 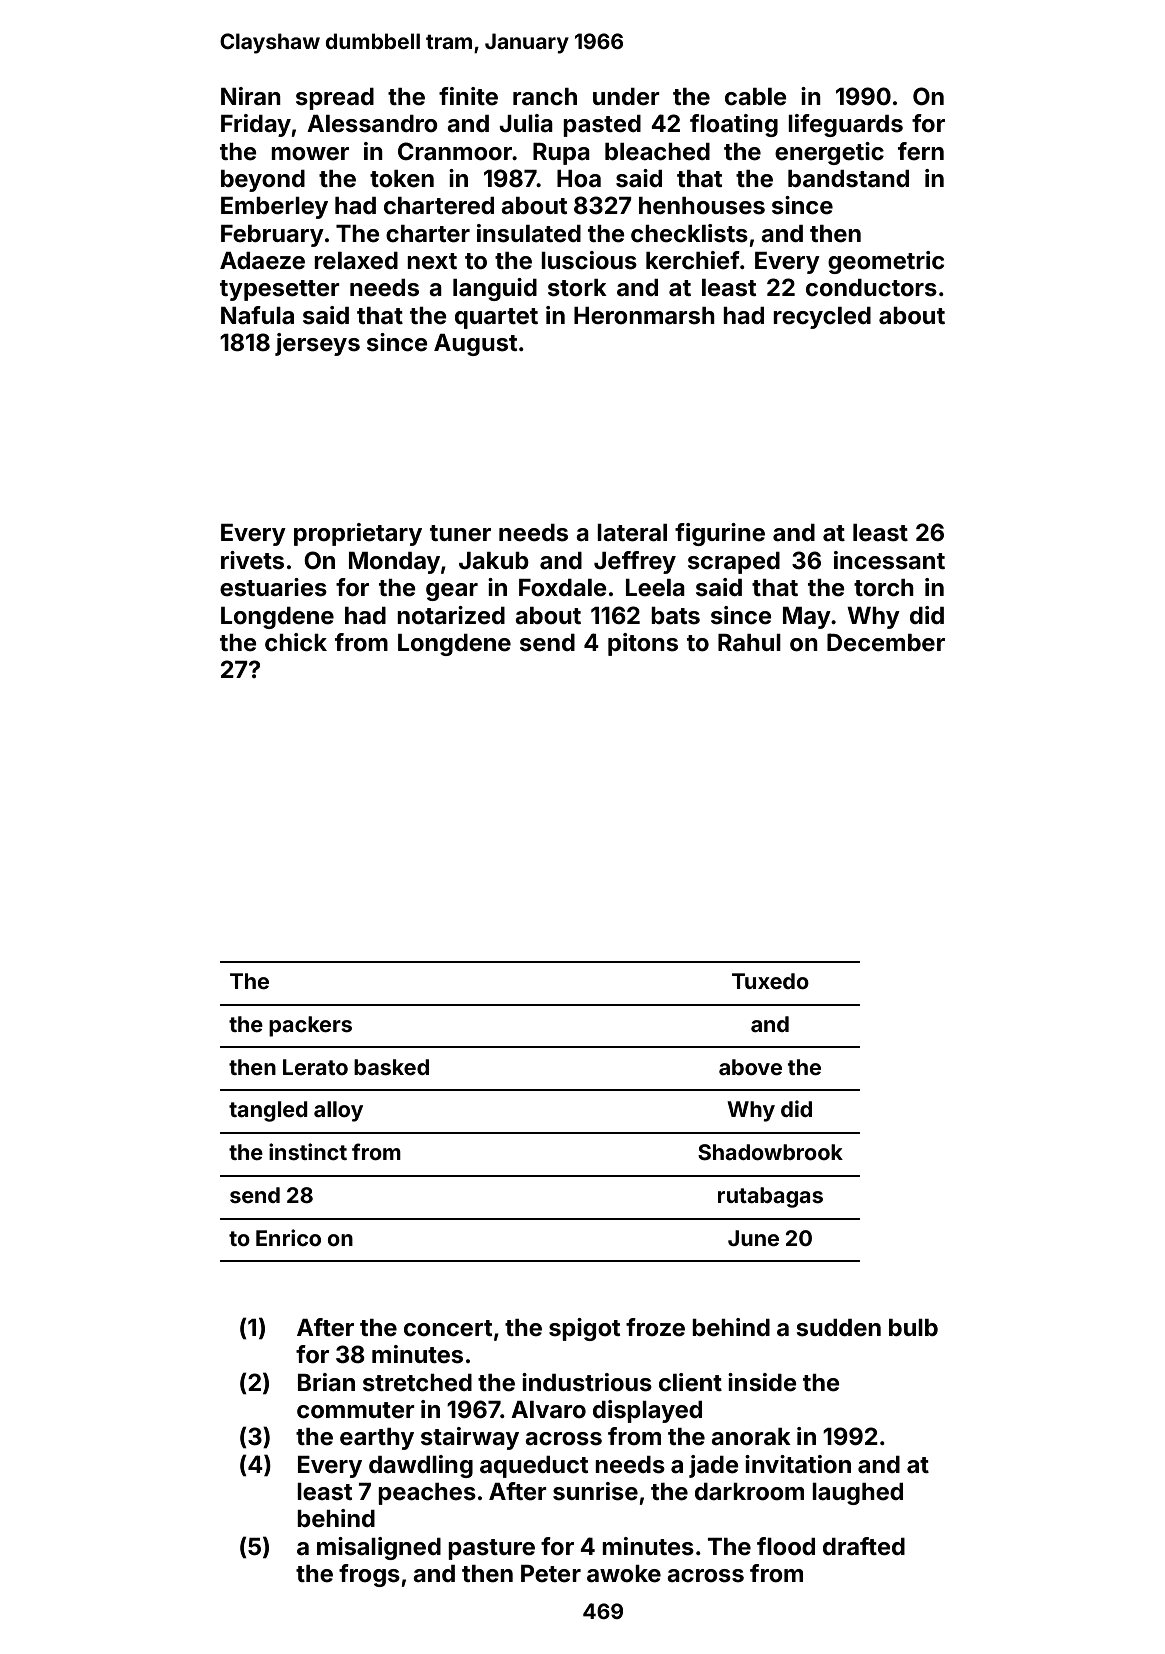 What do you see at coordinates (391, 1067) in the screenshot?
I see `basked` at bounding box center [391, 1067].
